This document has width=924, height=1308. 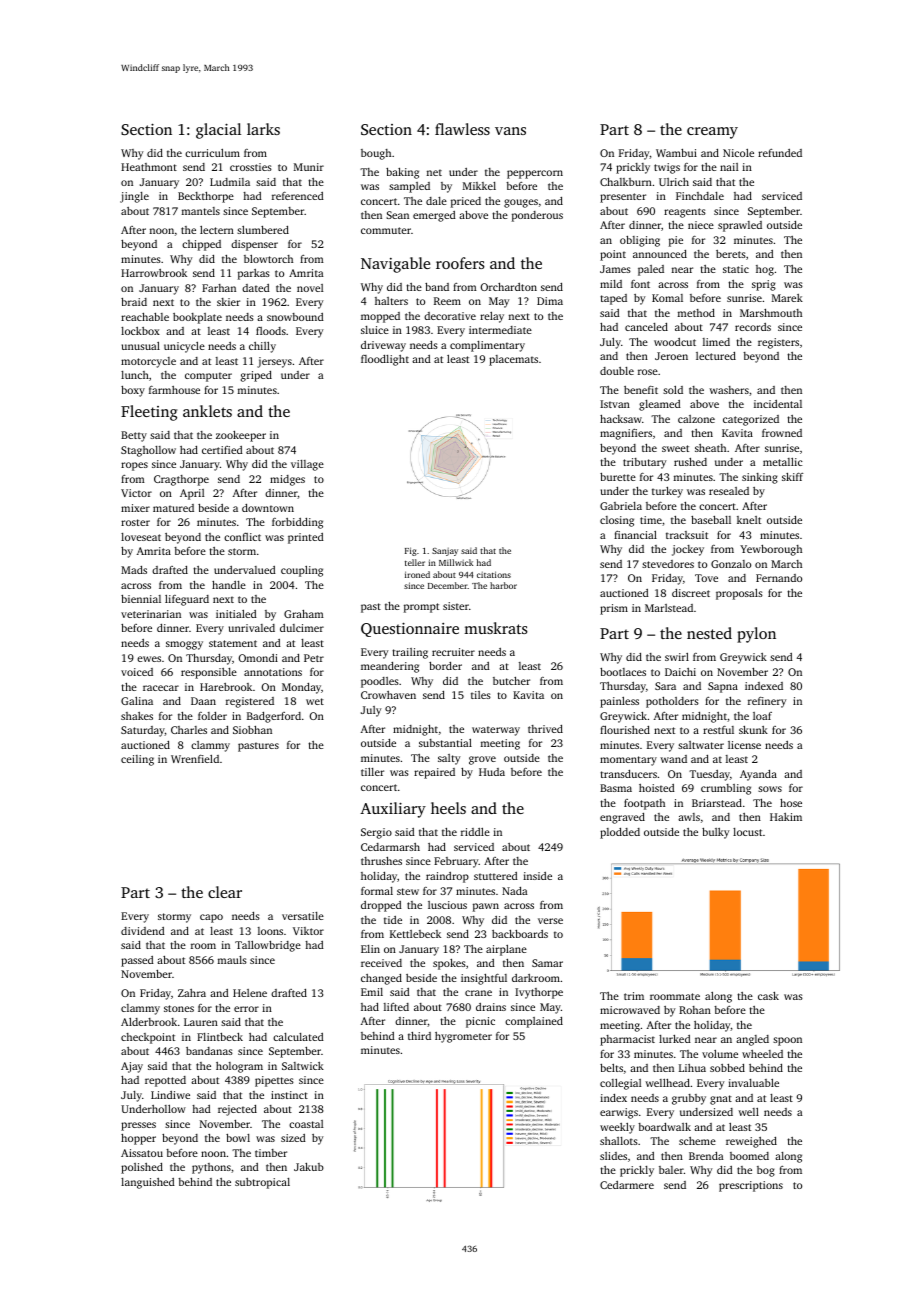 What do you see at coordinates (749, 520) in the document?
I see `knelt` at bounding box center [749, 520].
